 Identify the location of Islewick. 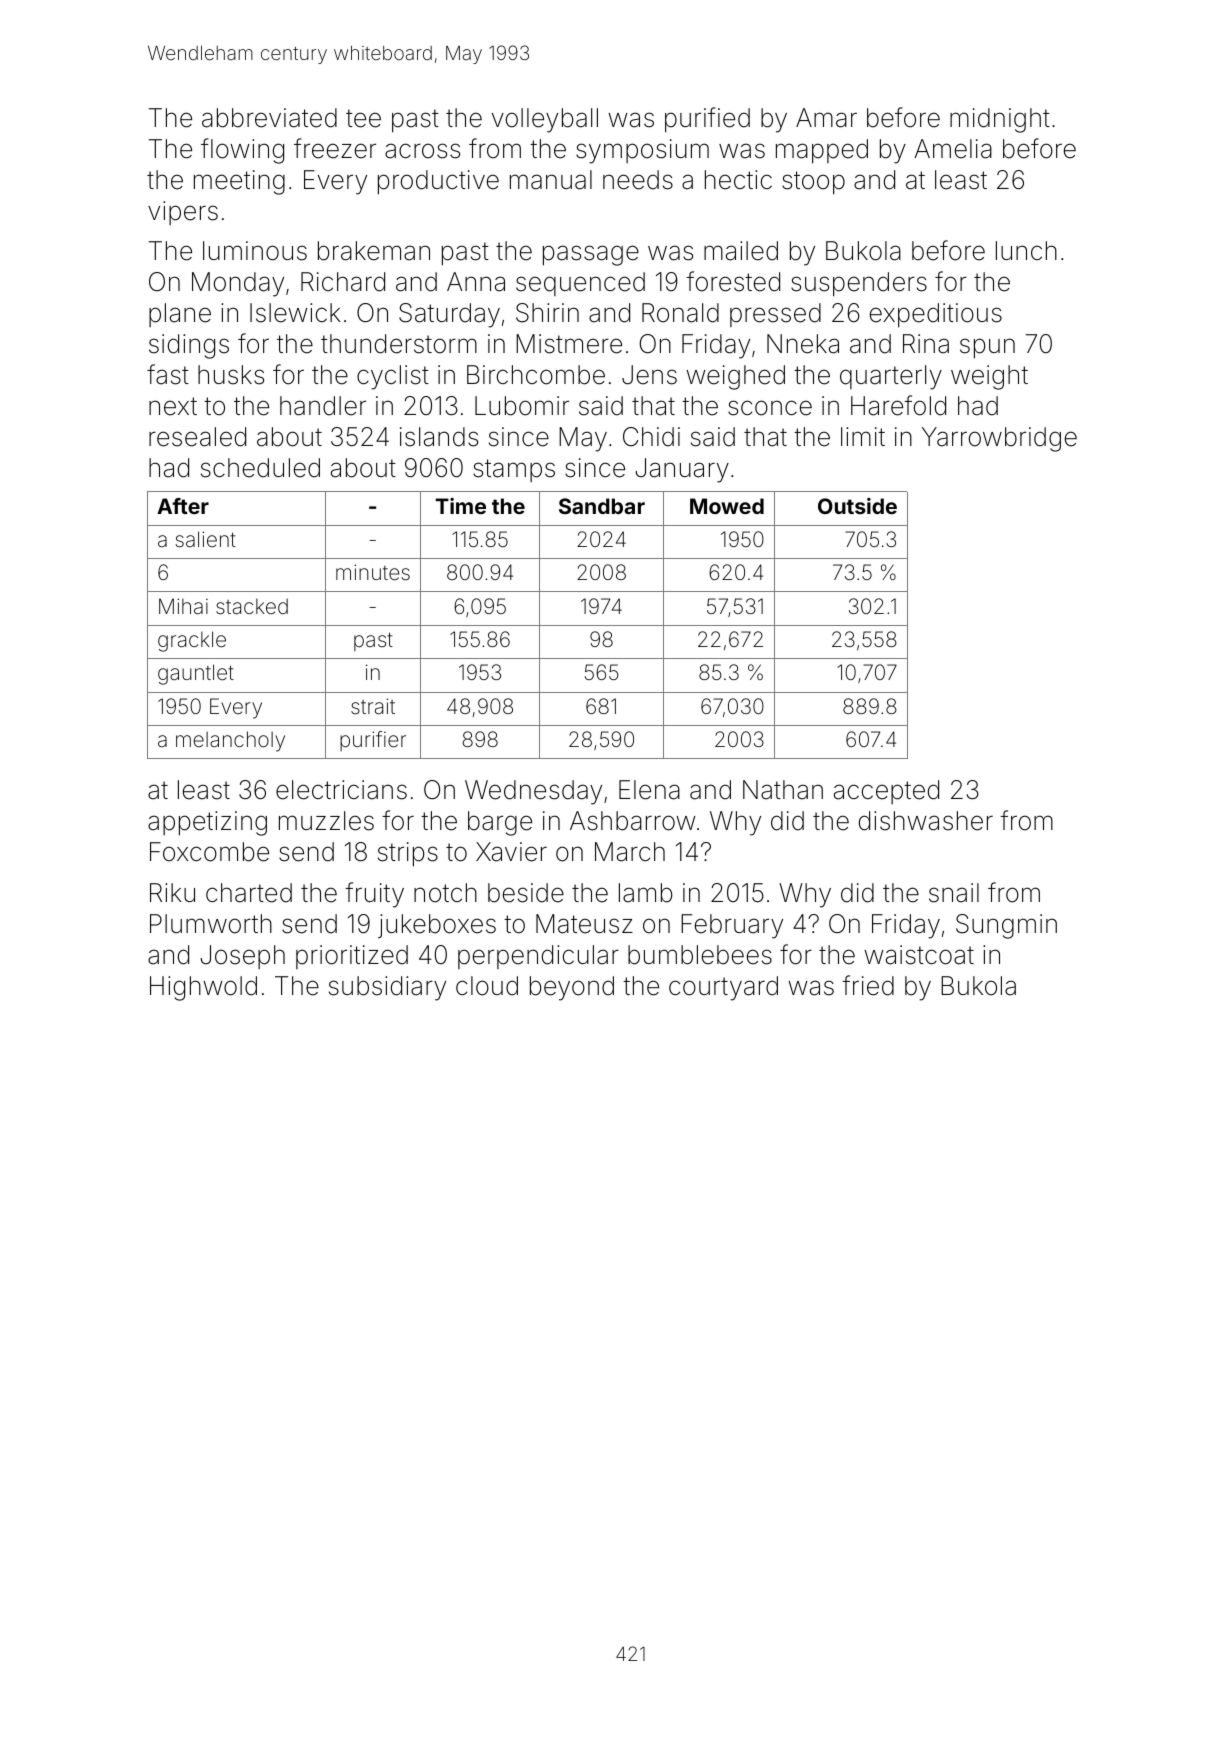
(295, 313).
